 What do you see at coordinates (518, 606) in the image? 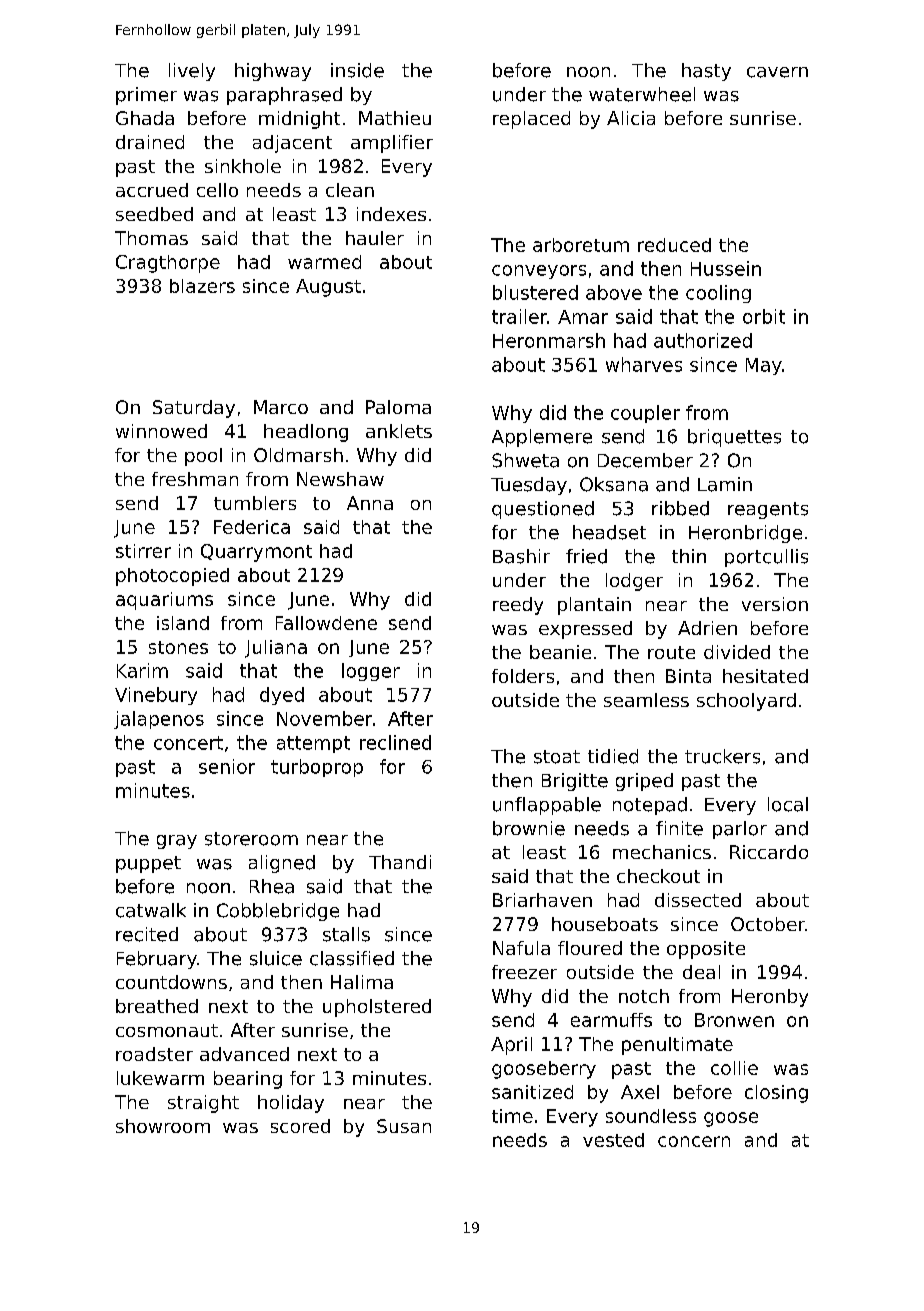
I see `reedy` at bounding box center [518, 606].
